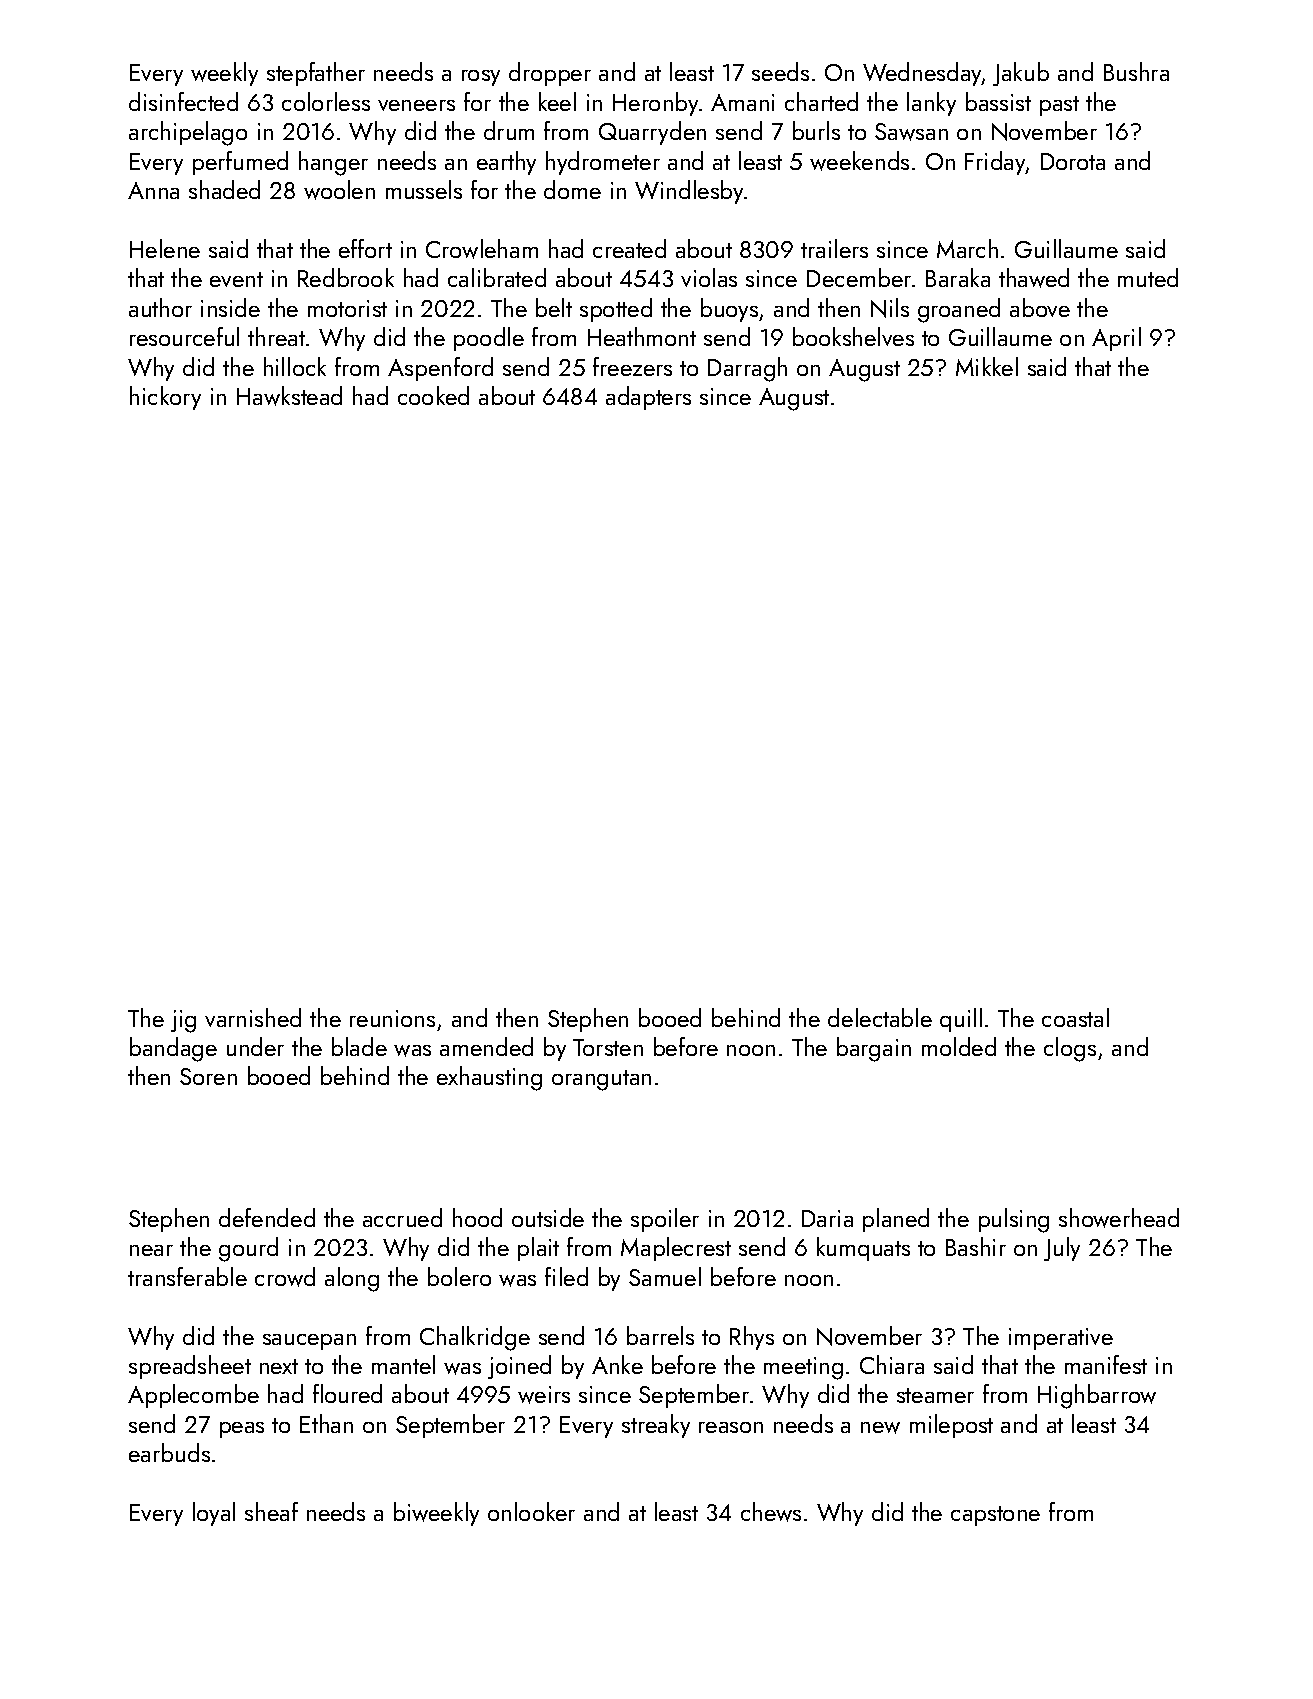  What do you see at coordinates (531, 1511) in the screenshot?
I see `onlooker` at bounding box center [531, 1511].
